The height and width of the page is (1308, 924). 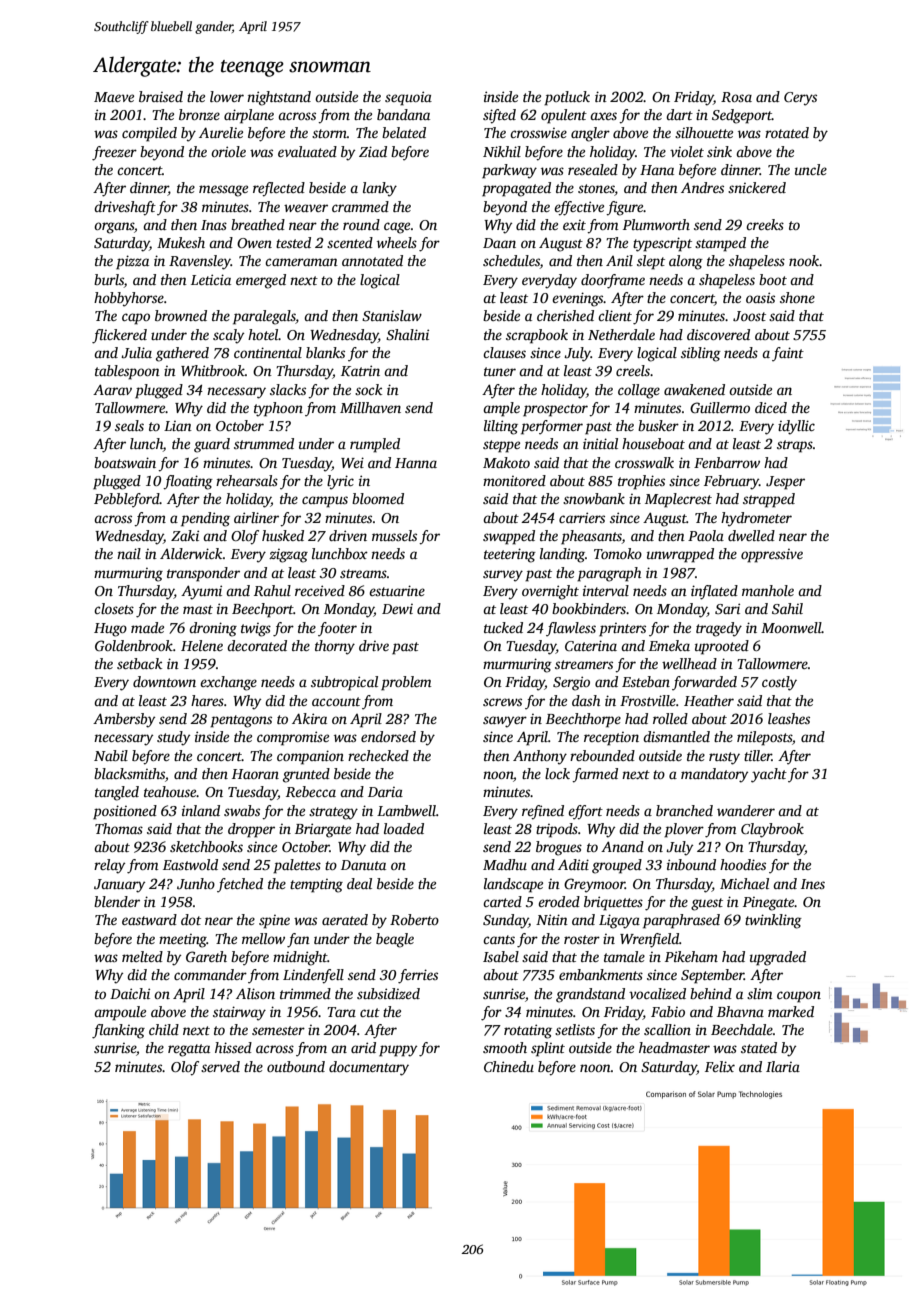 I want to click on client, so click(x=615, y=315).
